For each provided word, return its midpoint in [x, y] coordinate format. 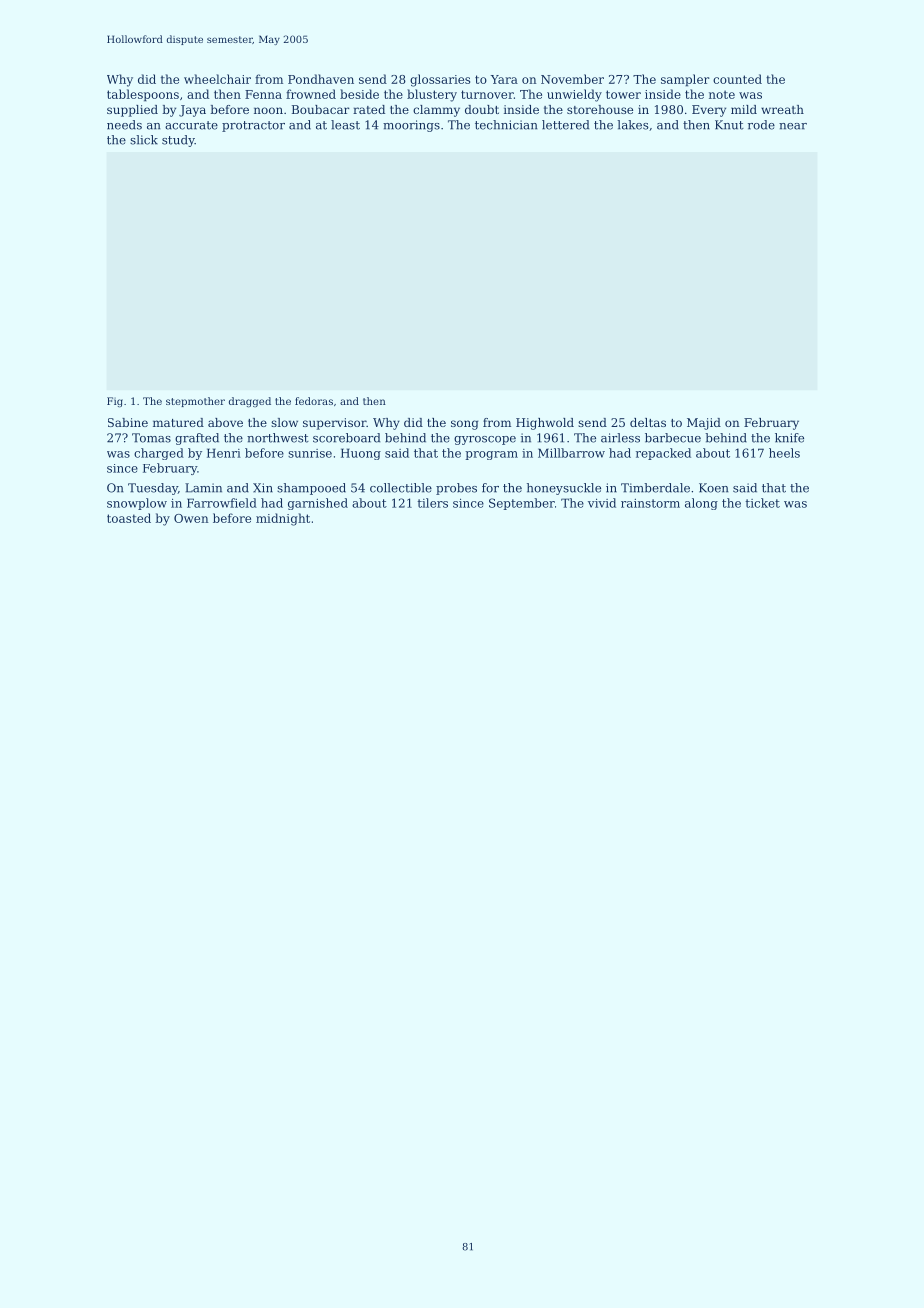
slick [144, 140]
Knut [729, 125]
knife [789, 438]
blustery [432, 95]
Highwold [545, 424]
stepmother [195, 402]
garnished [318, 504]
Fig [115, 402]
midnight [283, 519]
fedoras [314, 401]
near [793, 126]
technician [506, 125]
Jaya [192, 111]
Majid [704, 424]
